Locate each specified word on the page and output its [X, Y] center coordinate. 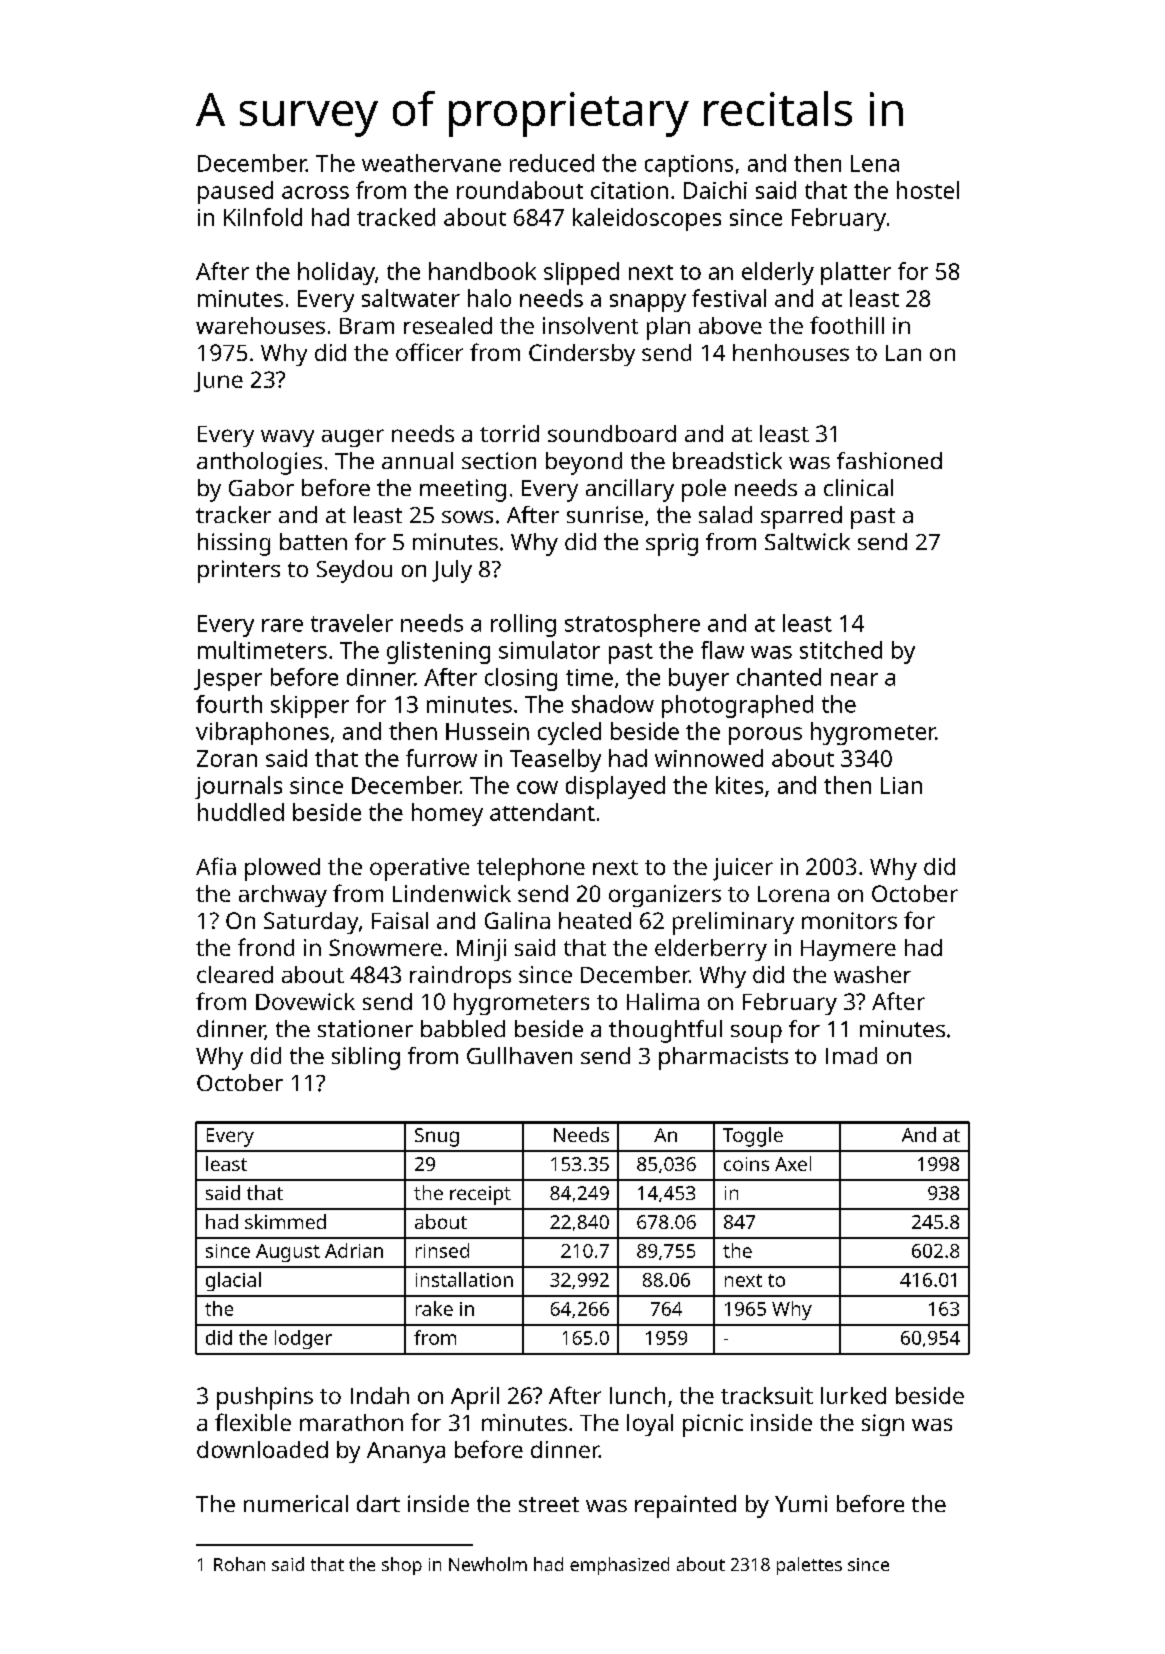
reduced [552, 163]
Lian [901, 785]
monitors [849, 920]
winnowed [709, 758]
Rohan [239, 1564]
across [315, 192]
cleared [235, 974]
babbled [463, 1028]
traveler [352, 623]
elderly [778, 273]
